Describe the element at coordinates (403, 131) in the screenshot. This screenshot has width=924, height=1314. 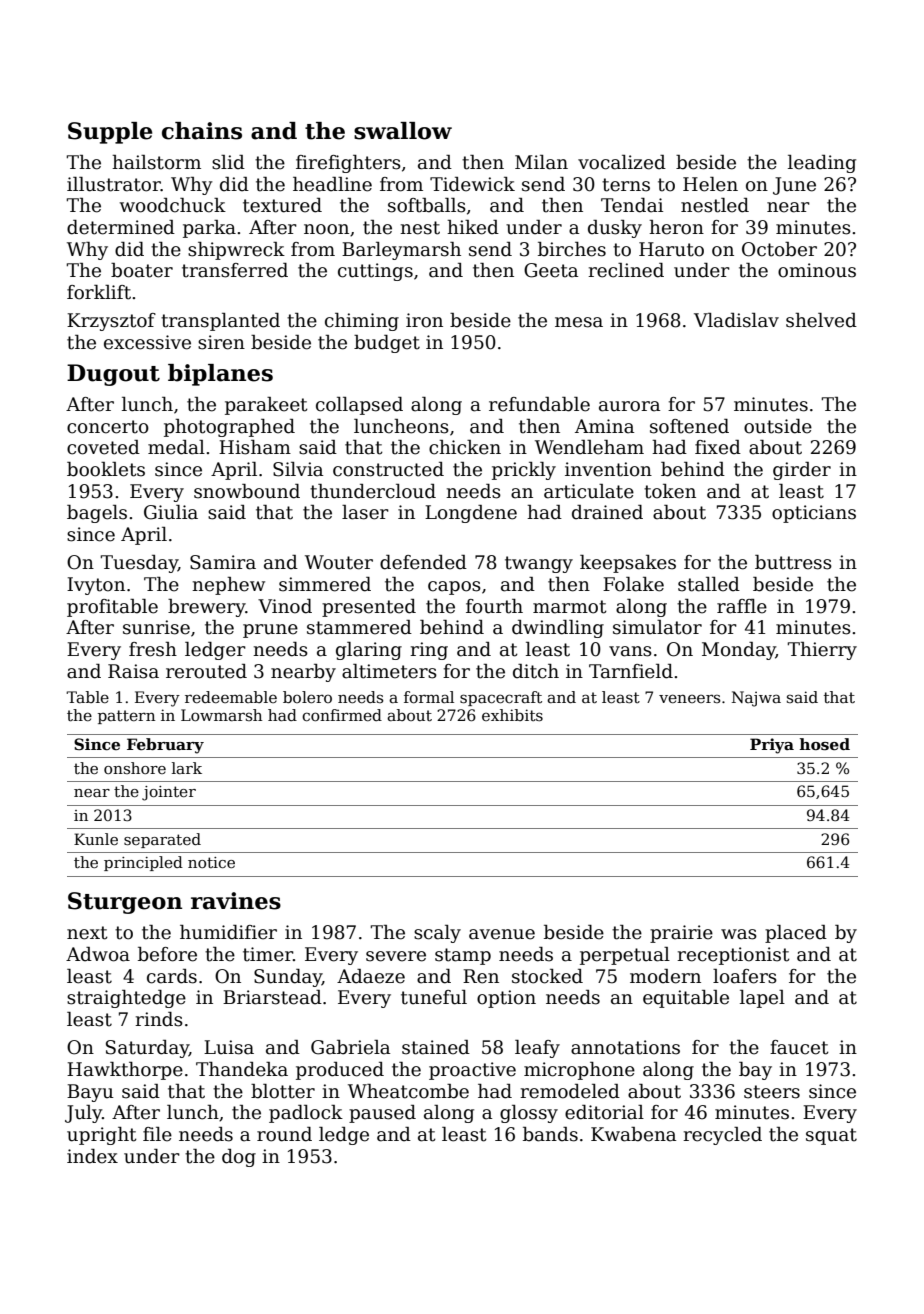
I see `swallow` at that location.
